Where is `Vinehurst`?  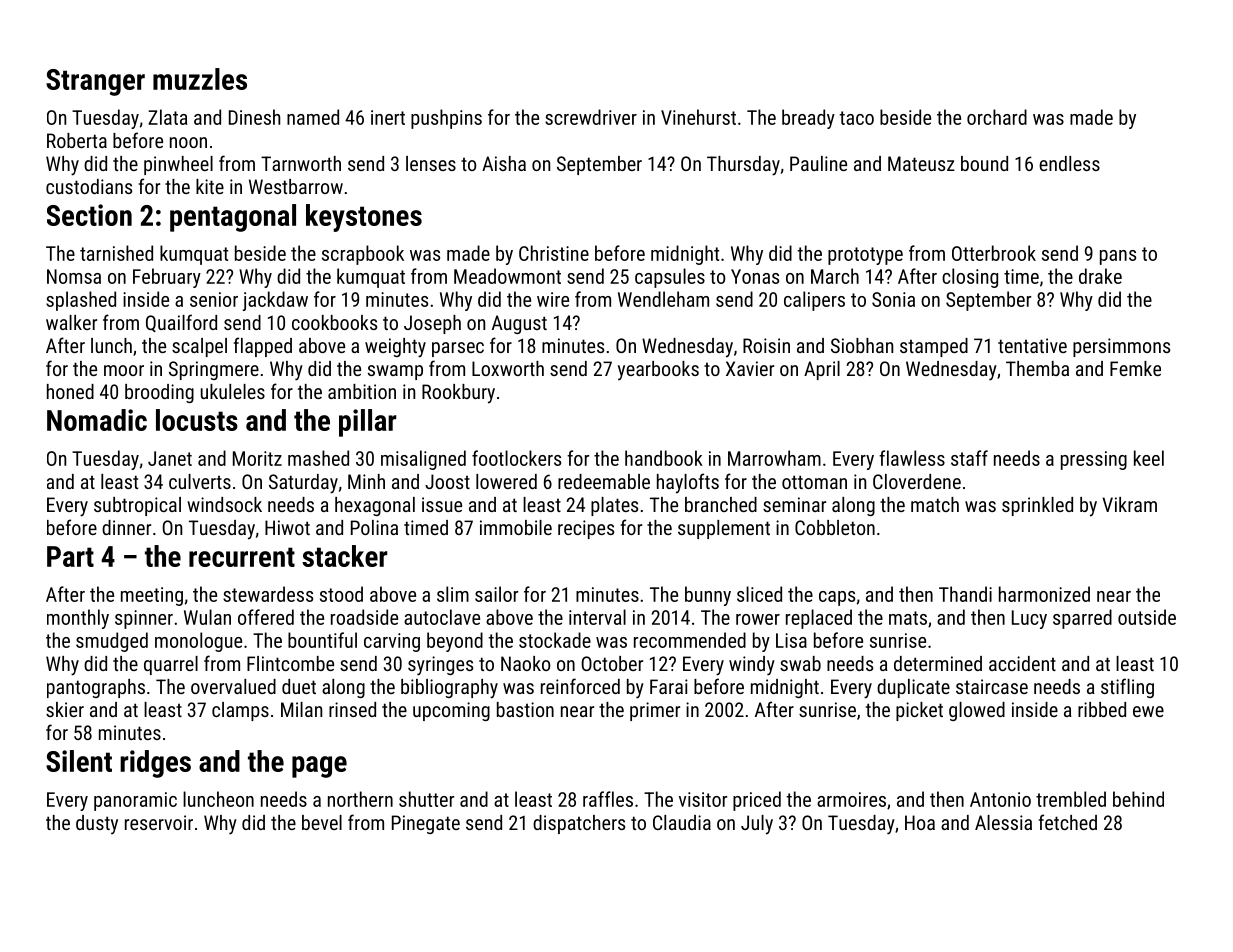
Vinehurst is located at coordinates (698, 117).
